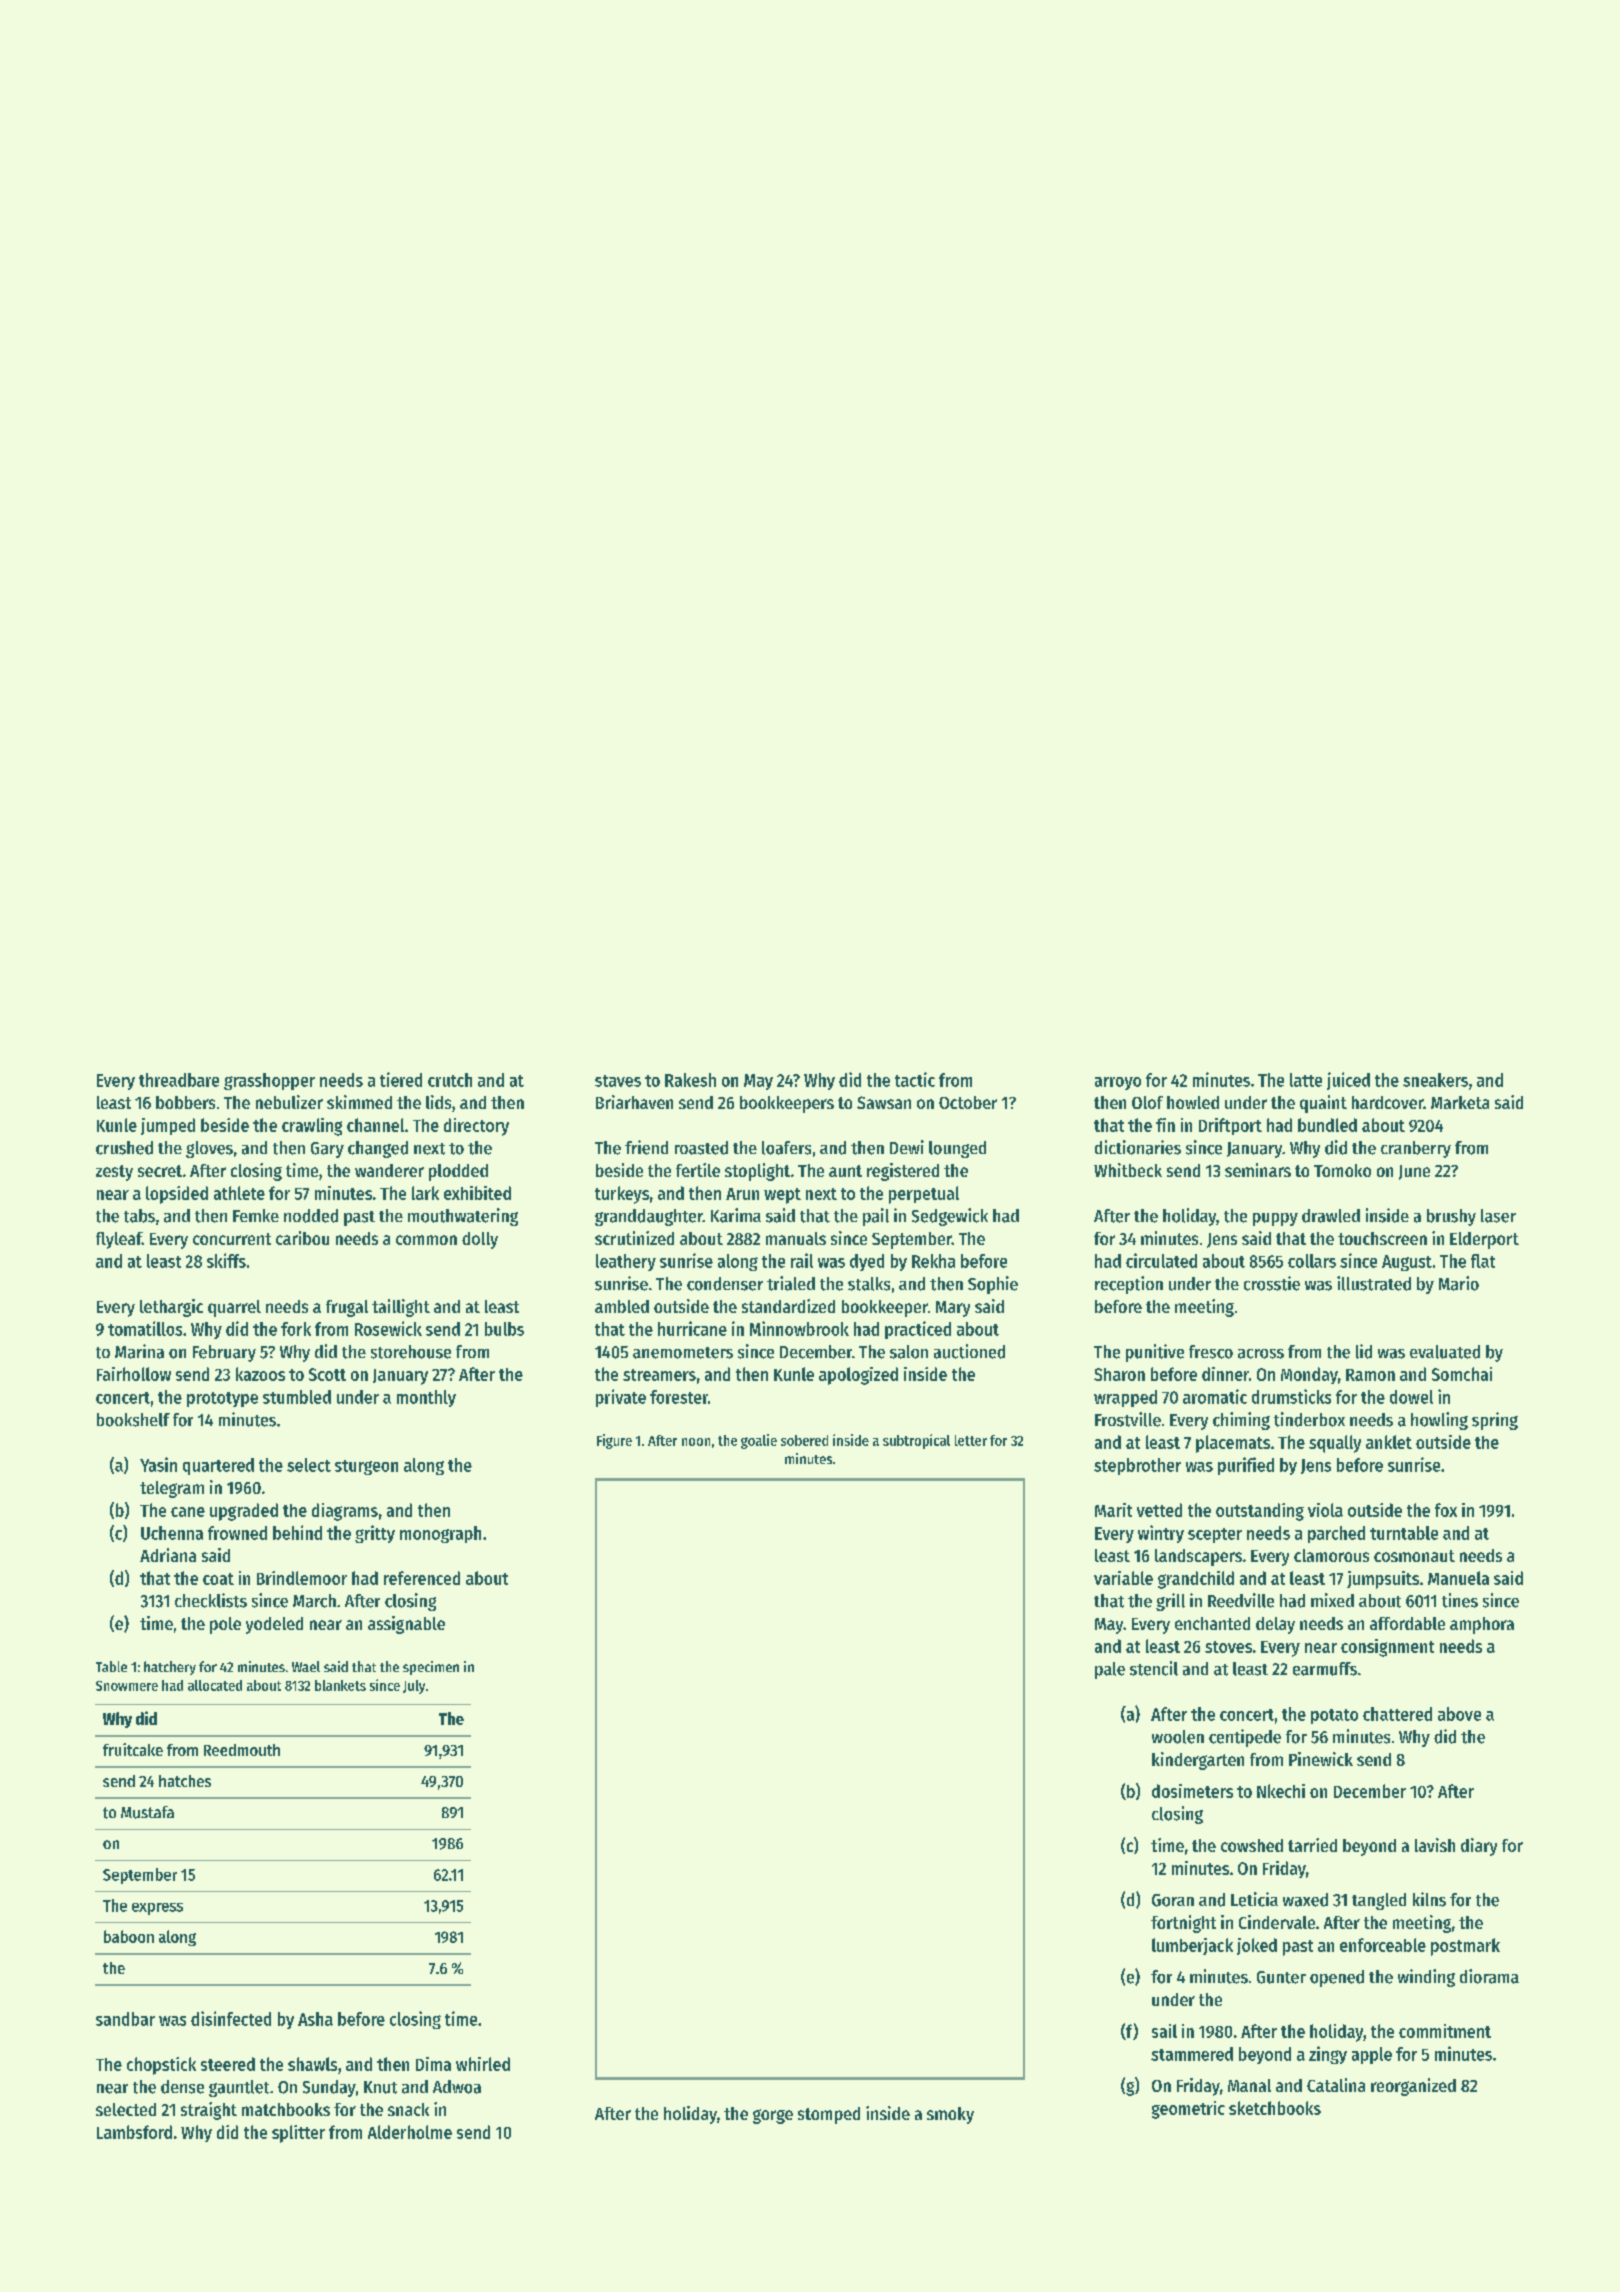  Describe the element at coordinates (829, 2115) in the image. I see `stomped` at that location.
